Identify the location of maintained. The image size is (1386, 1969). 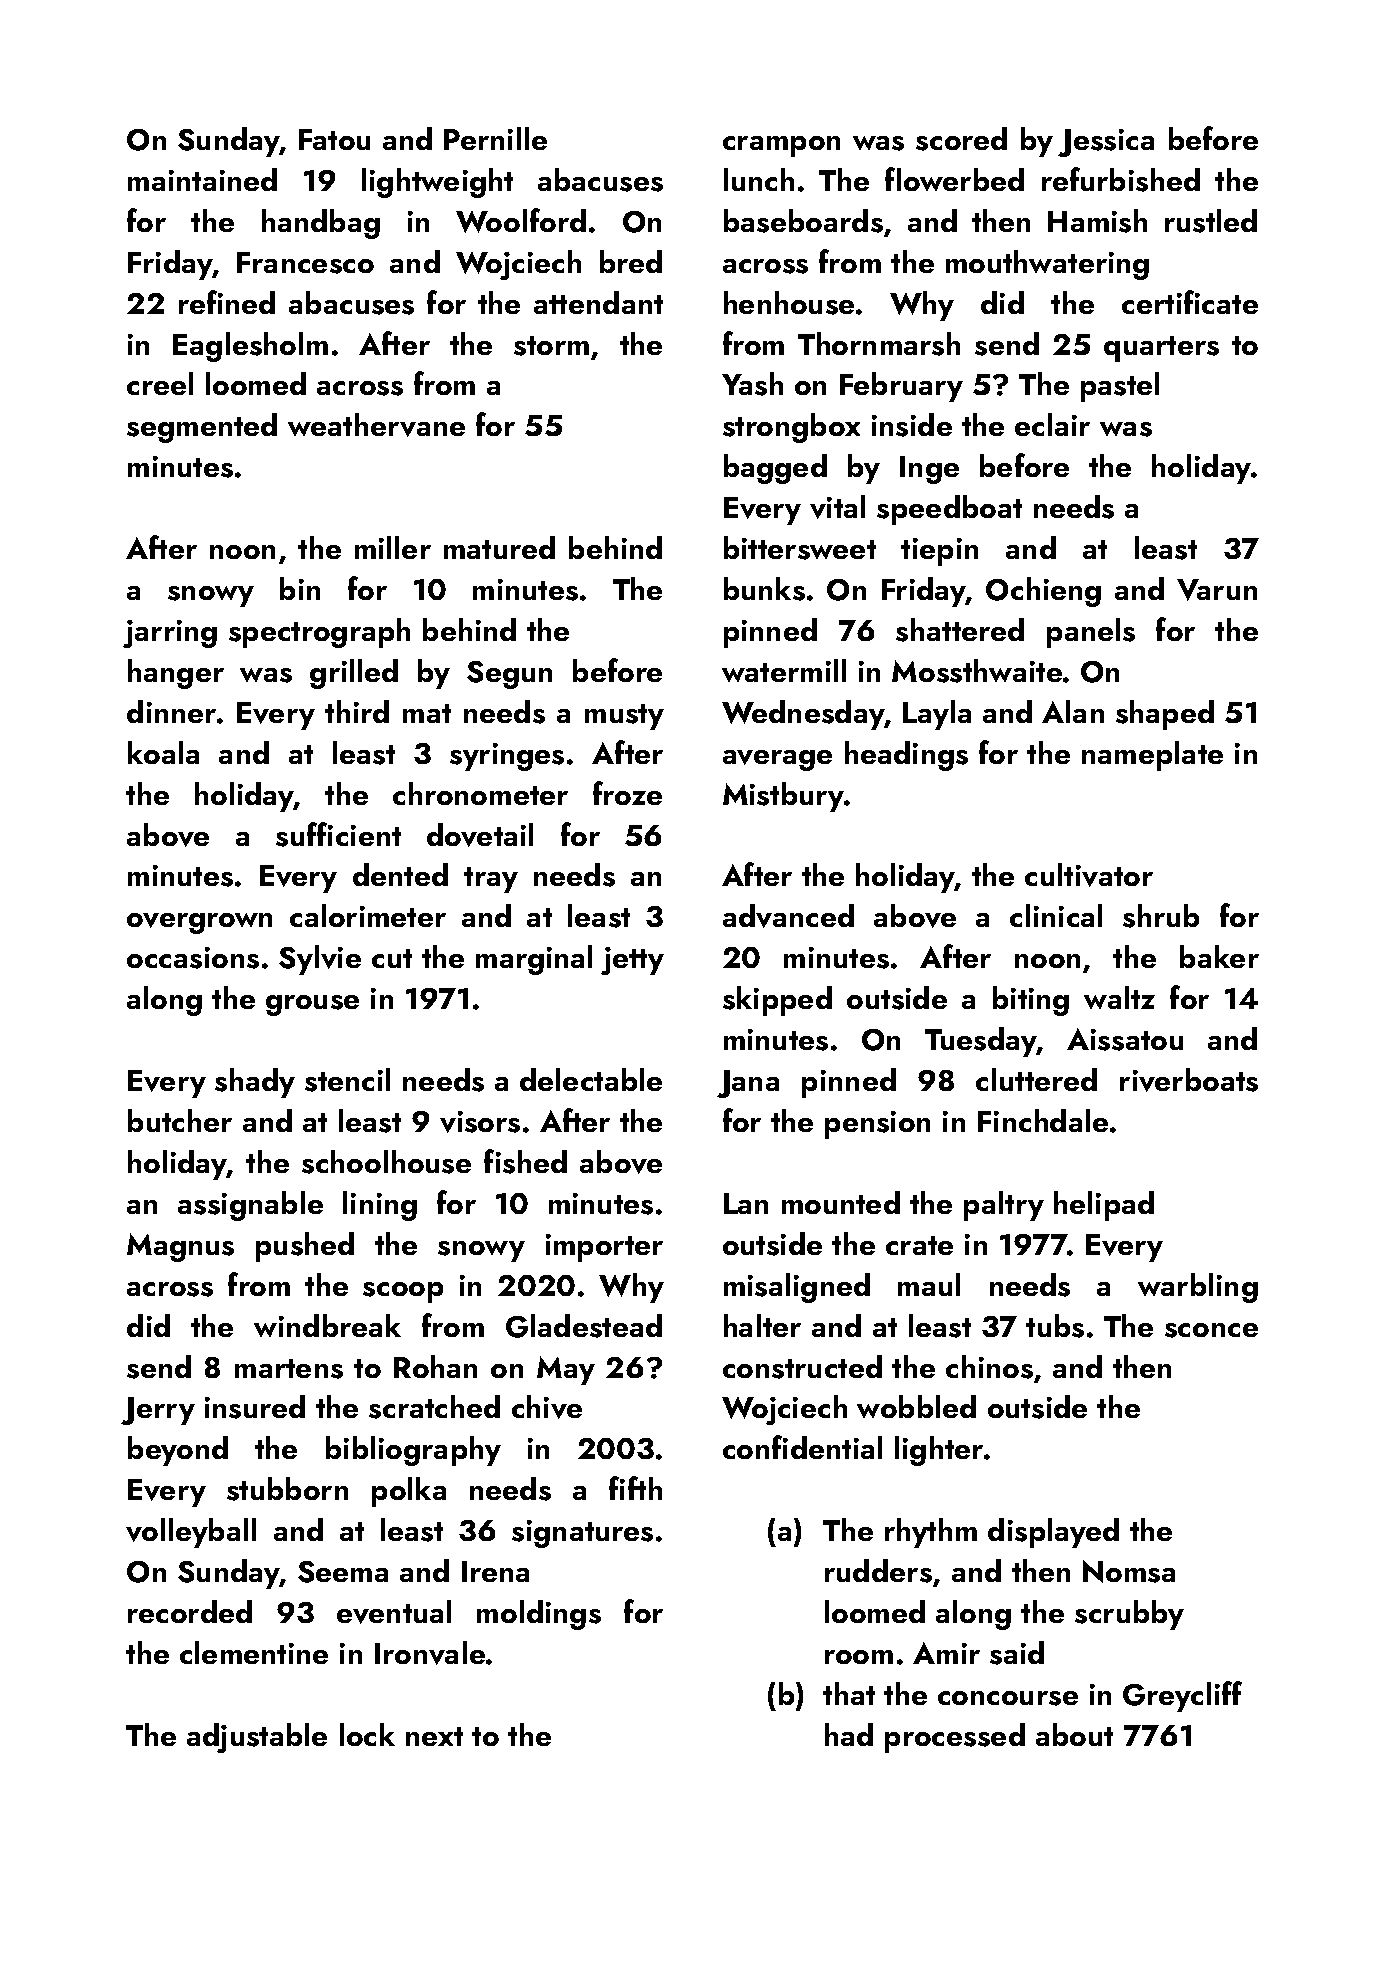
(202, 179).
